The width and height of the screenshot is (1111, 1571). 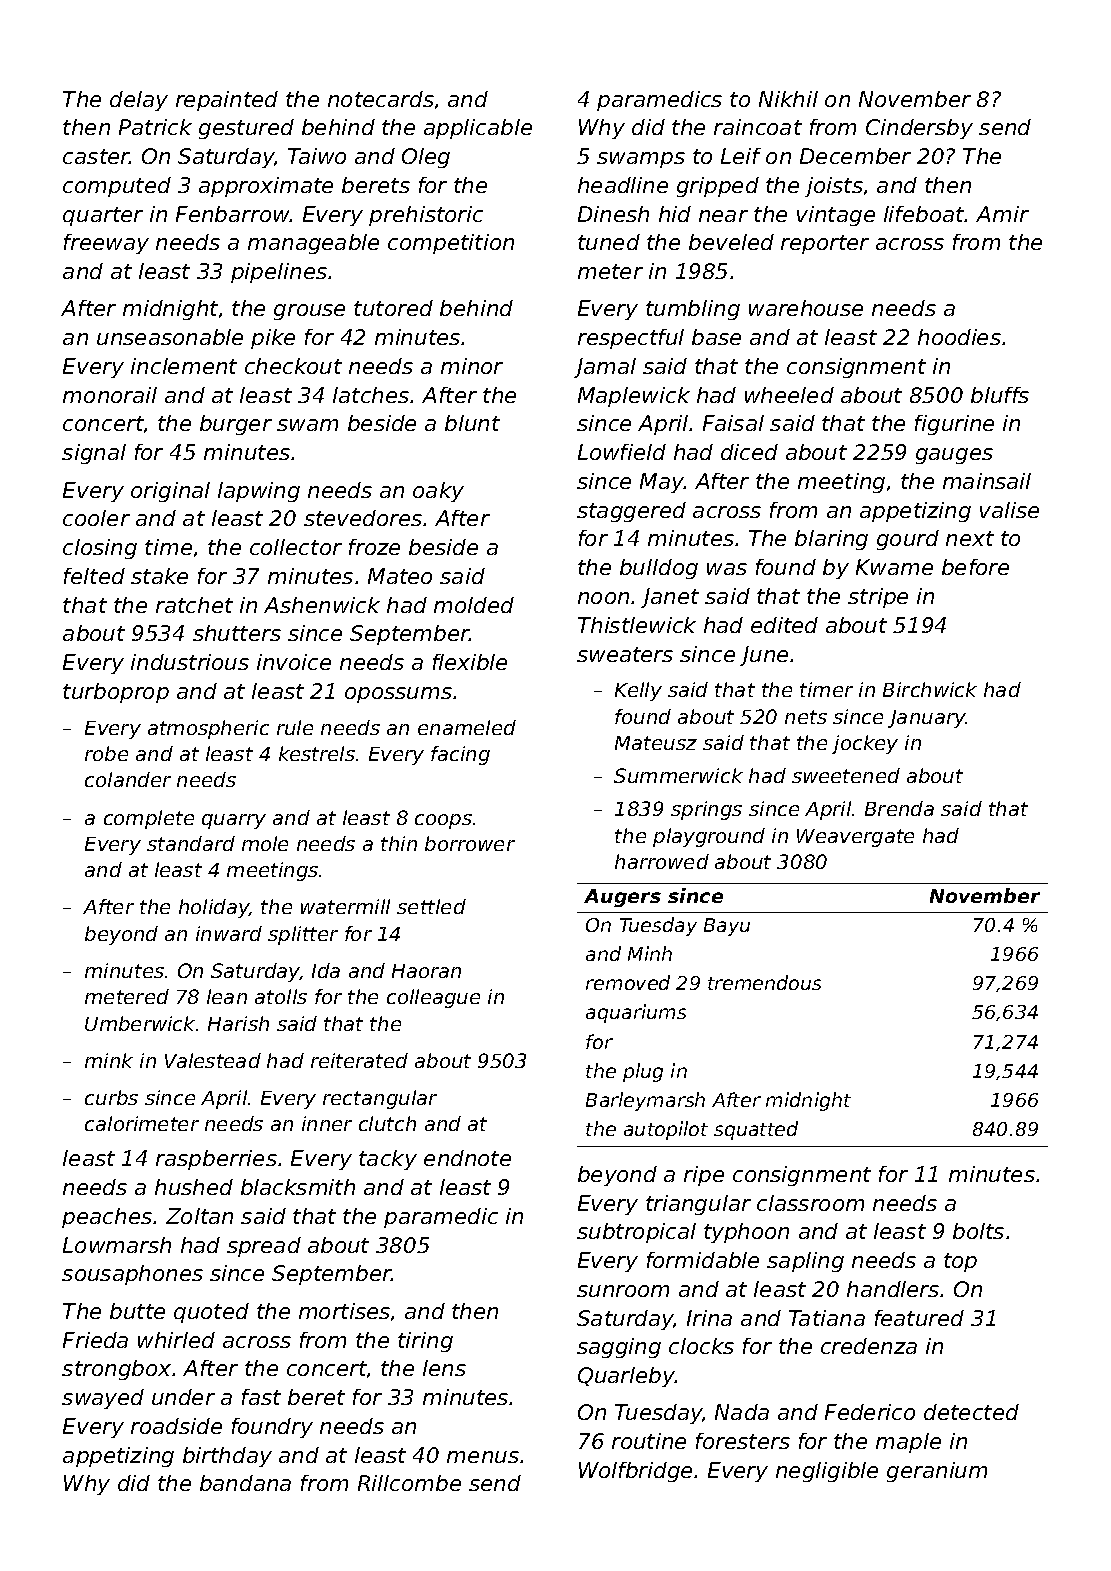 I want to click on Mateo, so click(x=400, y=576).
